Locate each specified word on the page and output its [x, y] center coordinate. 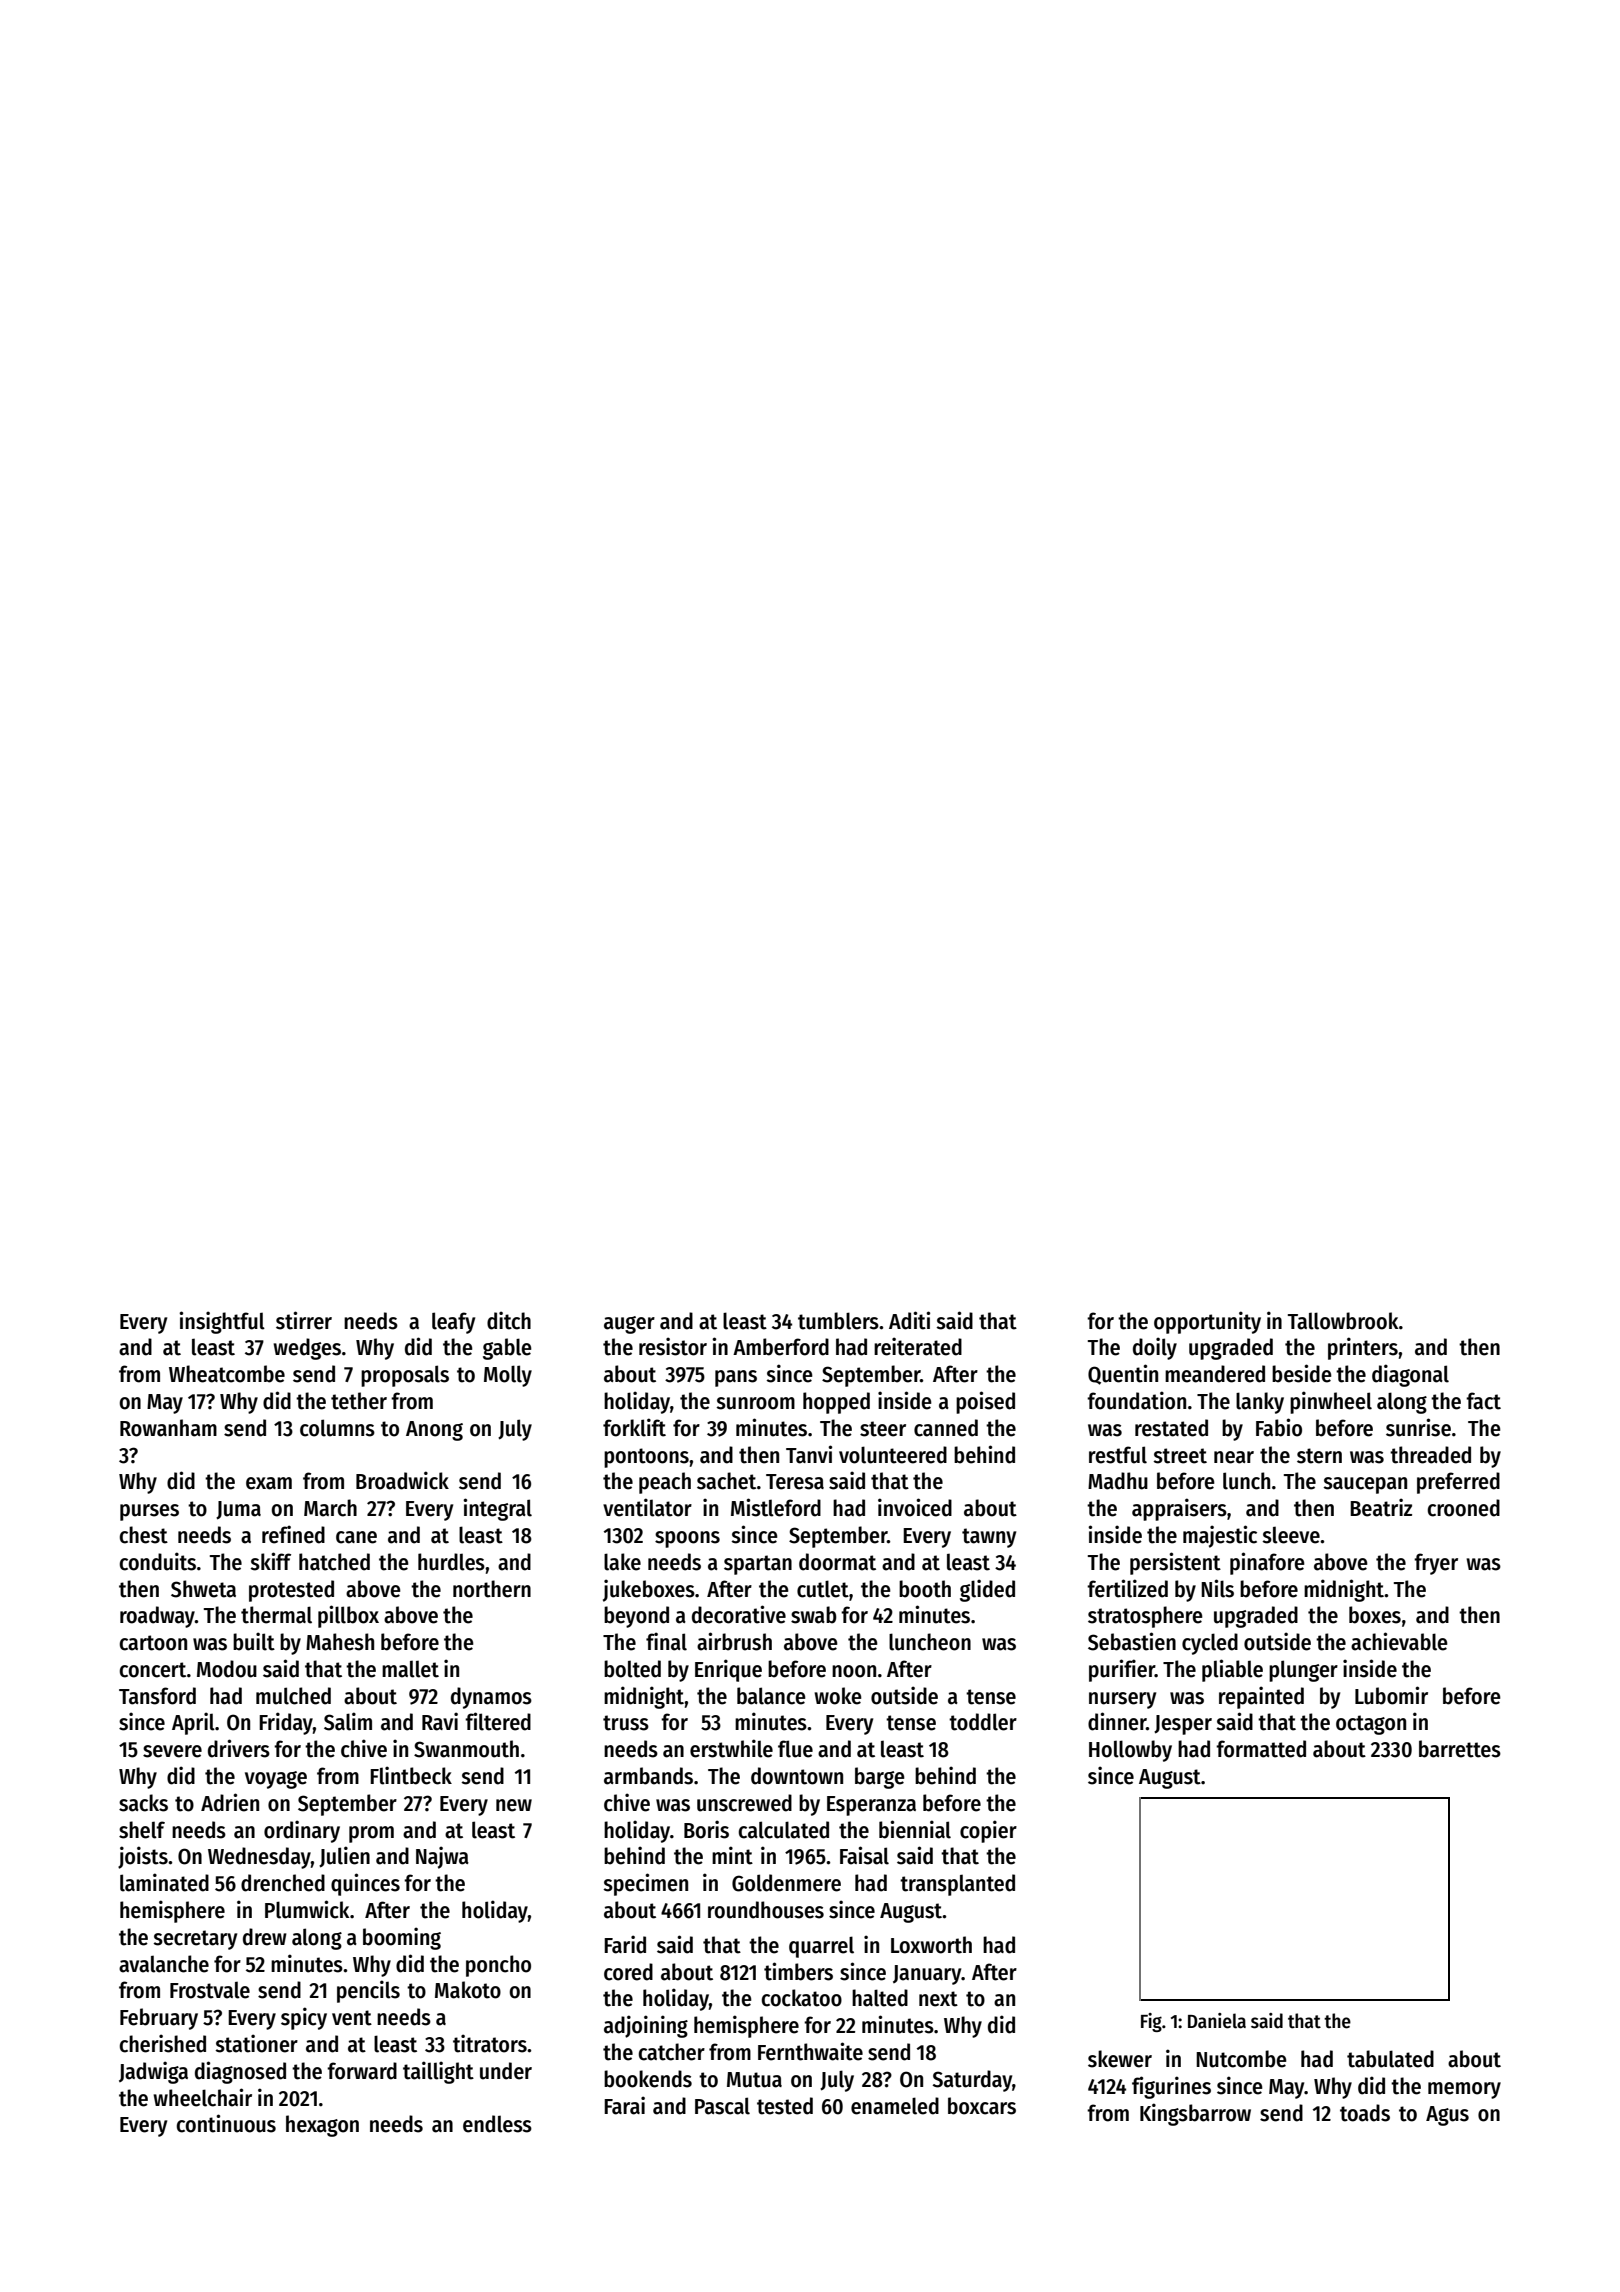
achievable [1399, 1641]
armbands [648, 1776]
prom [371, 1834]
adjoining [646, 2026]
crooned [1463, 1508]
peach [665, 1483]
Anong [434, 1431]
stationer [256, 2043]
